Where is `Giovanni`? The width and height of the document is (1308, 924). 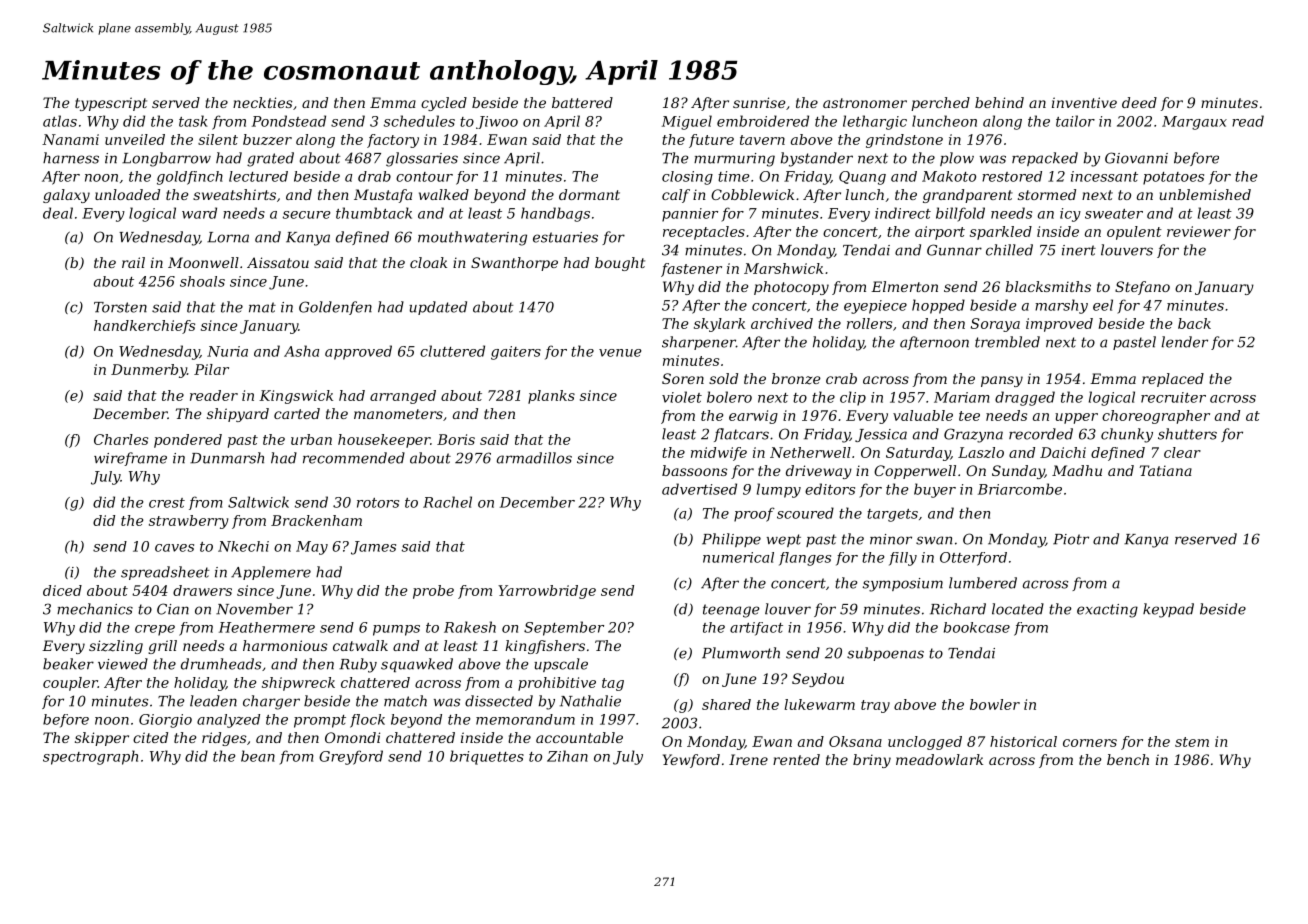
Giovanni is located at coordinates (1136, 158).
